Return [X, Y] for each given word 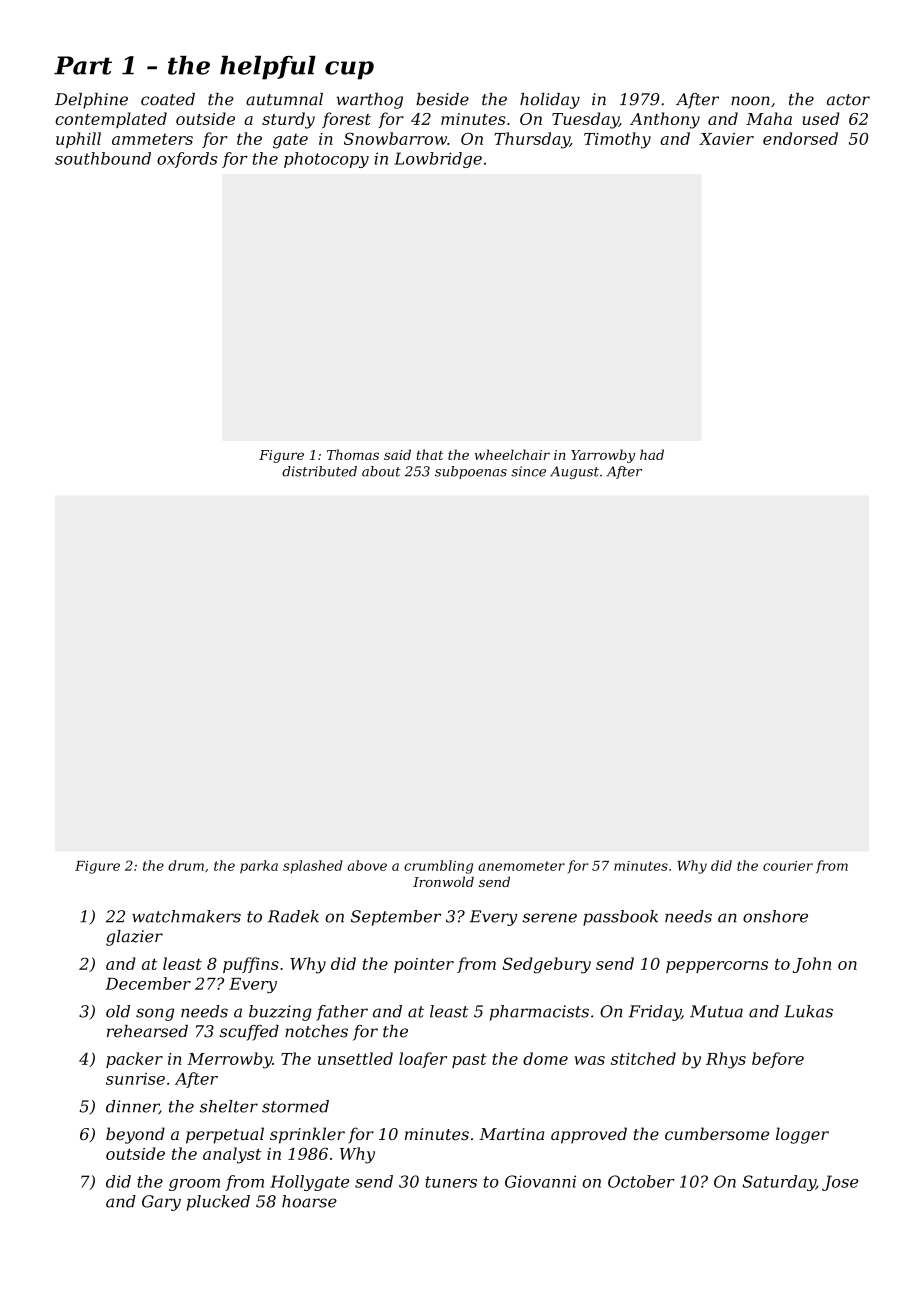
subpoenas [471, 472]
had [652, 454]
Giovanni [540, 1181]
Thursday [532, 140]
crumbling [438, 867]
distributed [319, 471]
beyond [135, 1135]
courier [788, 866]
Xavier [726, 139]
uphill [78, 140]
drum [186, 865]
